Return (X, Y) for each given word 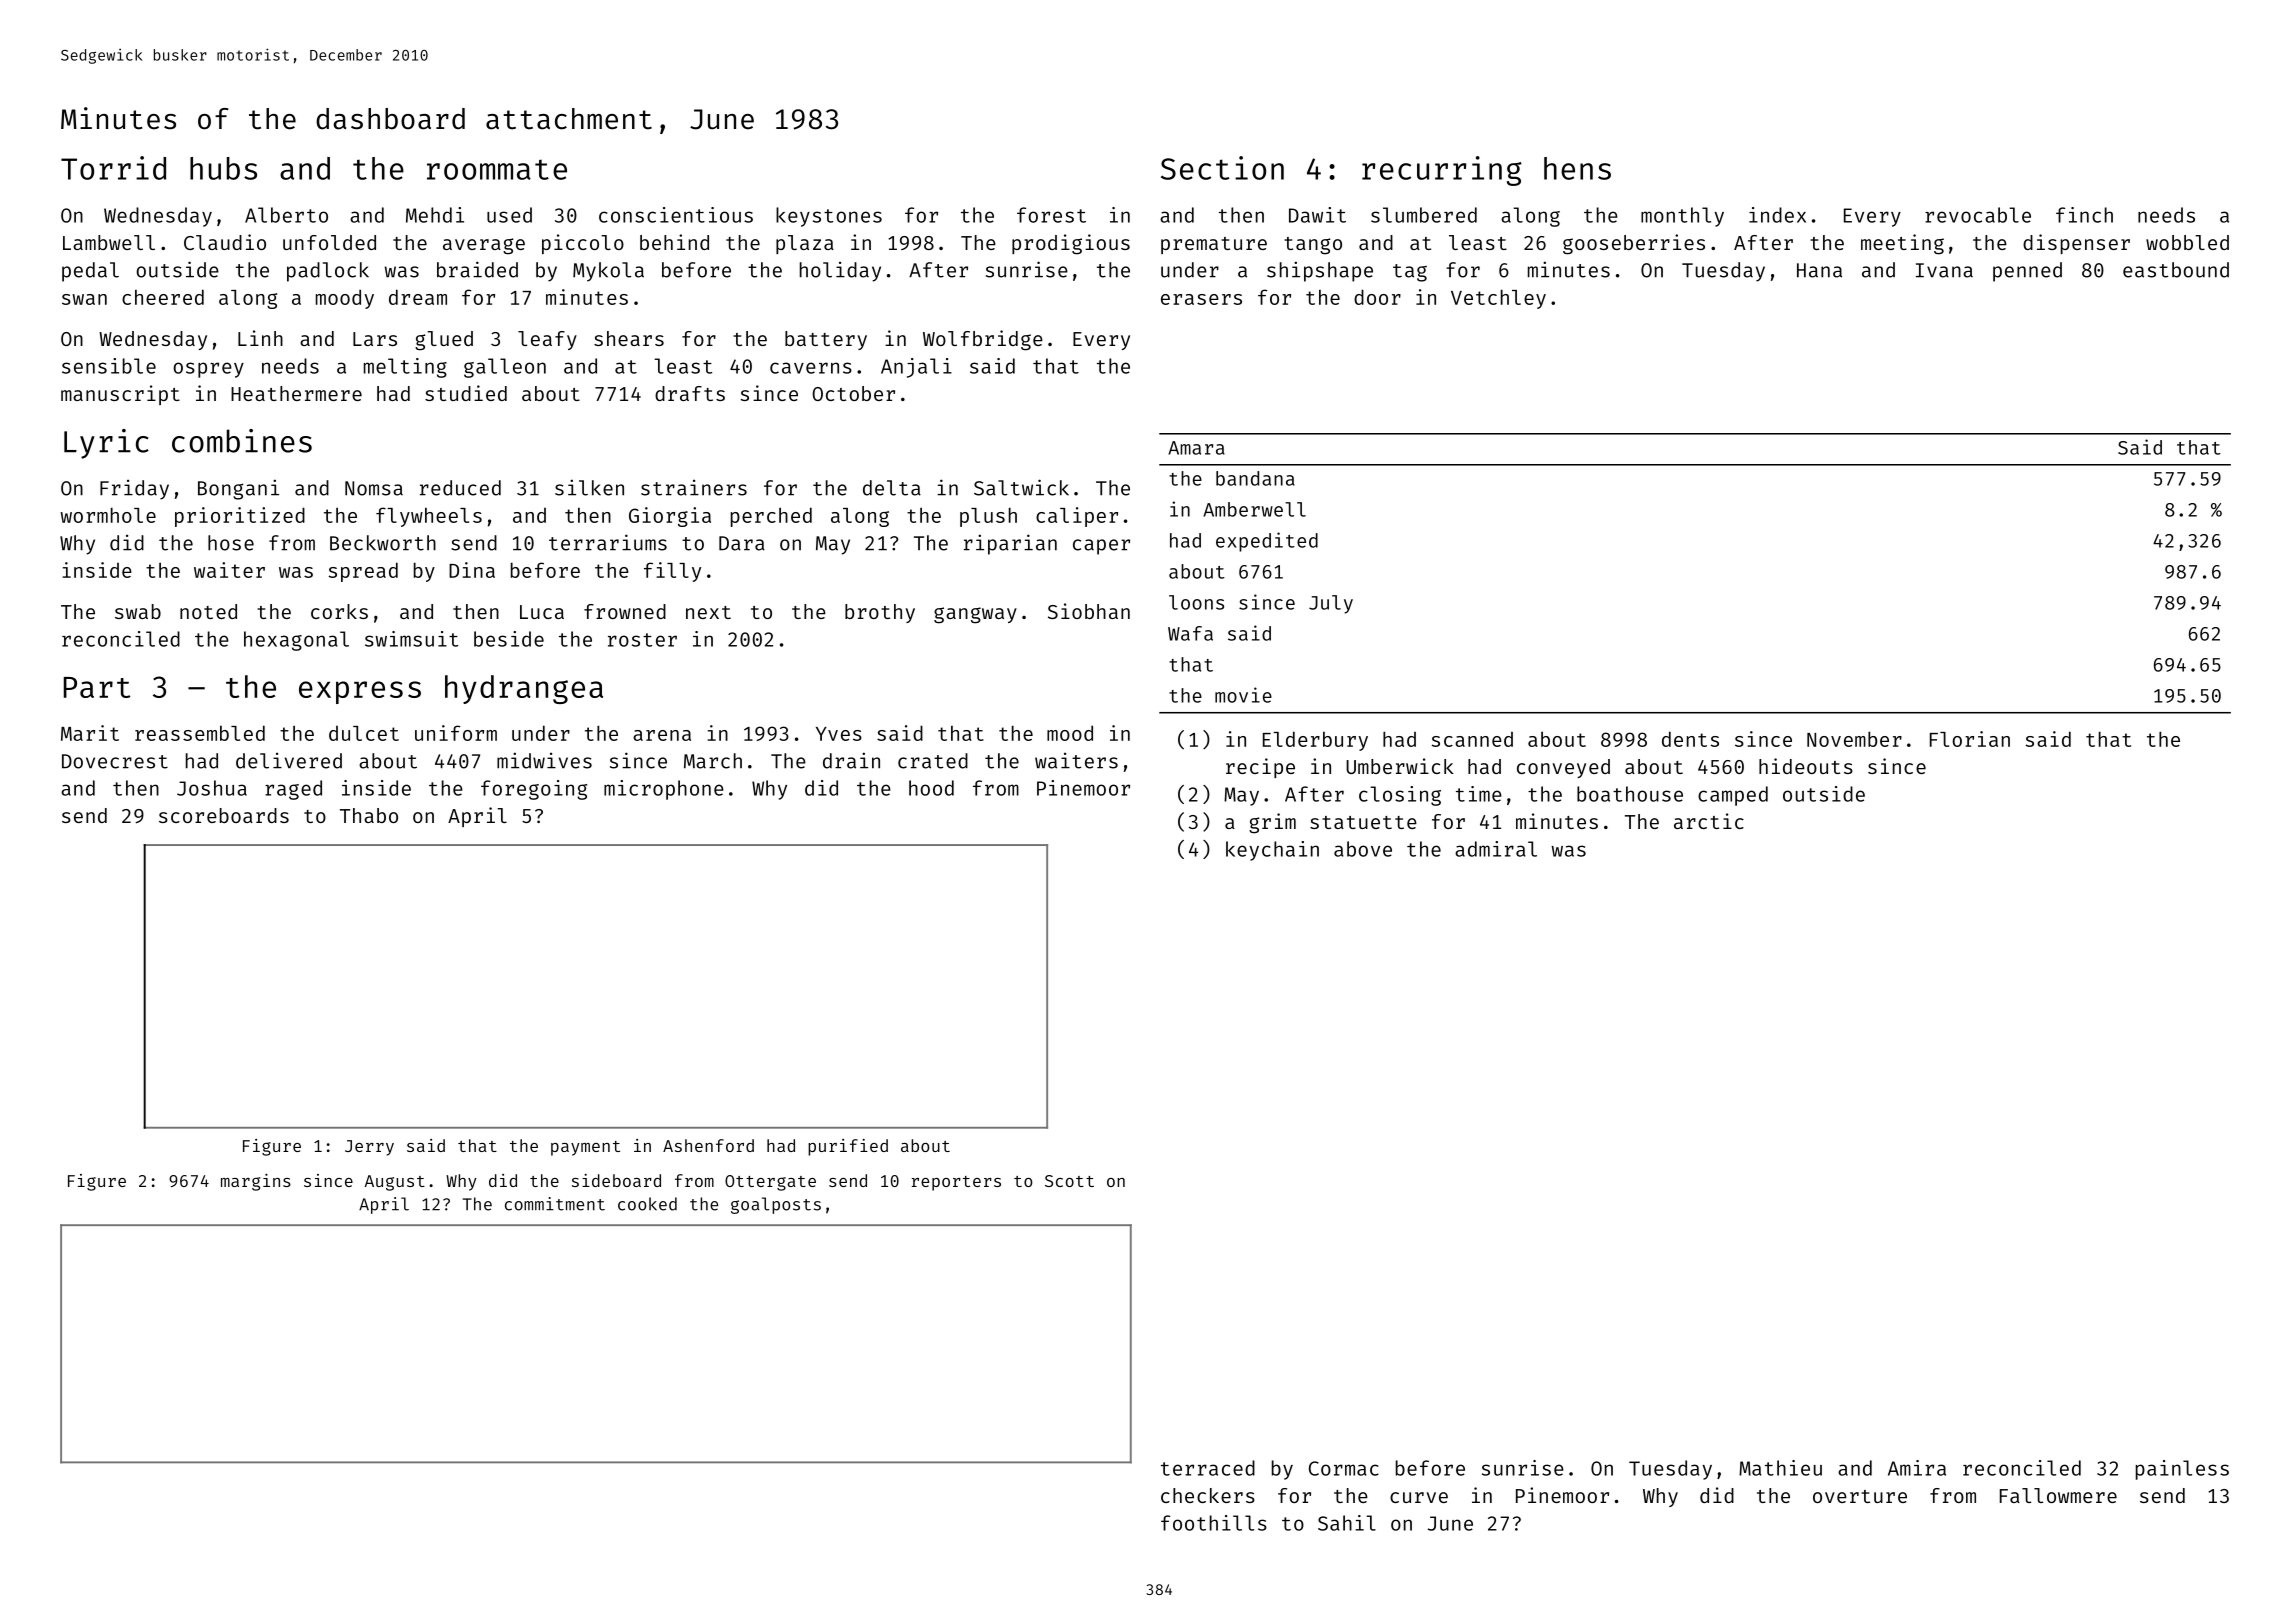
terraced (1208, 1468)
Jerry (369, 1148)
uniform (456, 733)
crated (933, 761)
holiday (840, 272)
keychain (1272, 851)
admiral (1496, 849)
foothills (1214, 1523)
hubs (223, 168)
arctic (1709, 821)
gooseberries (1634, 244)
